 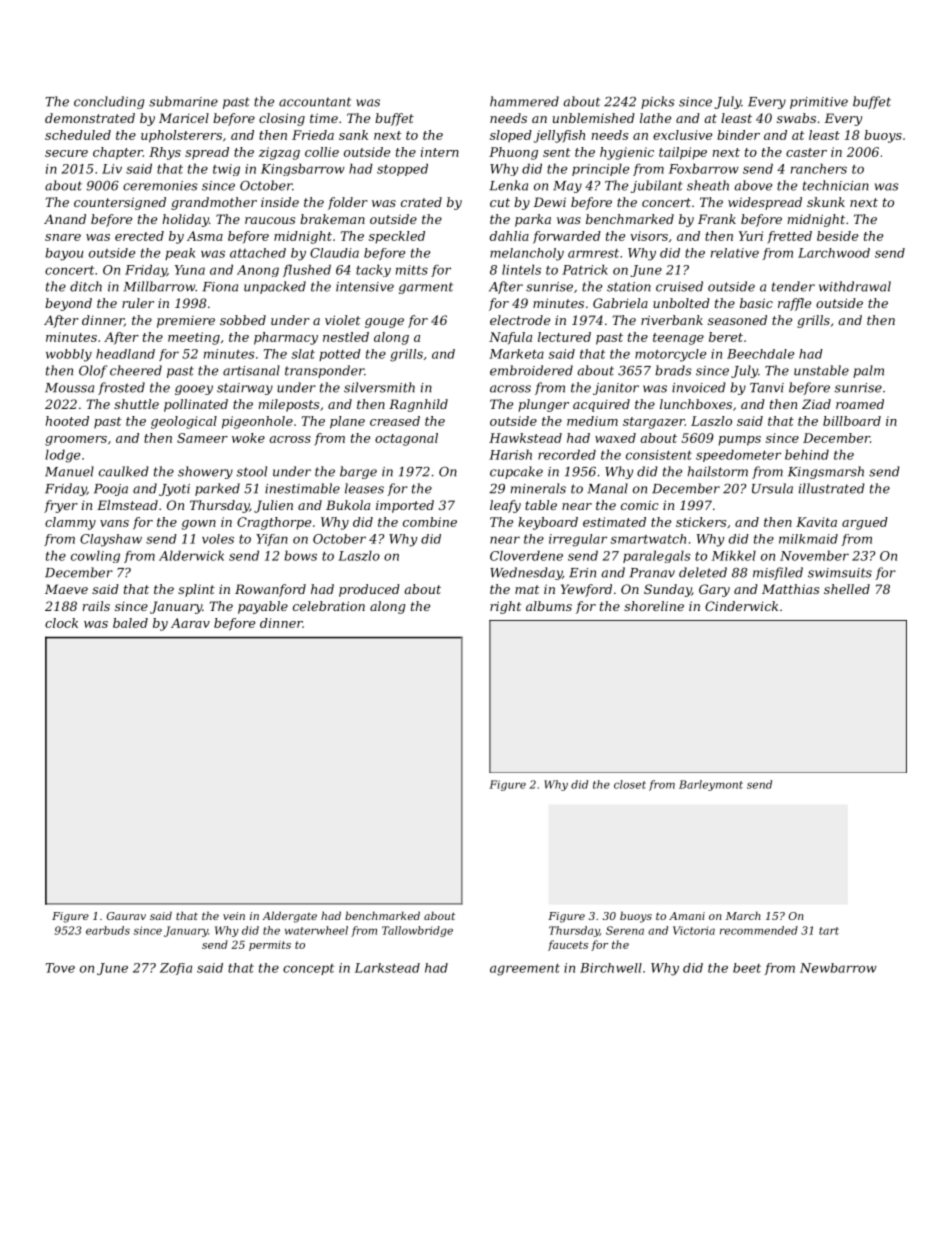 What do you see at coordinates (406, 439) in the document?
I see `octagonal` at bounding box center [406, 439].
